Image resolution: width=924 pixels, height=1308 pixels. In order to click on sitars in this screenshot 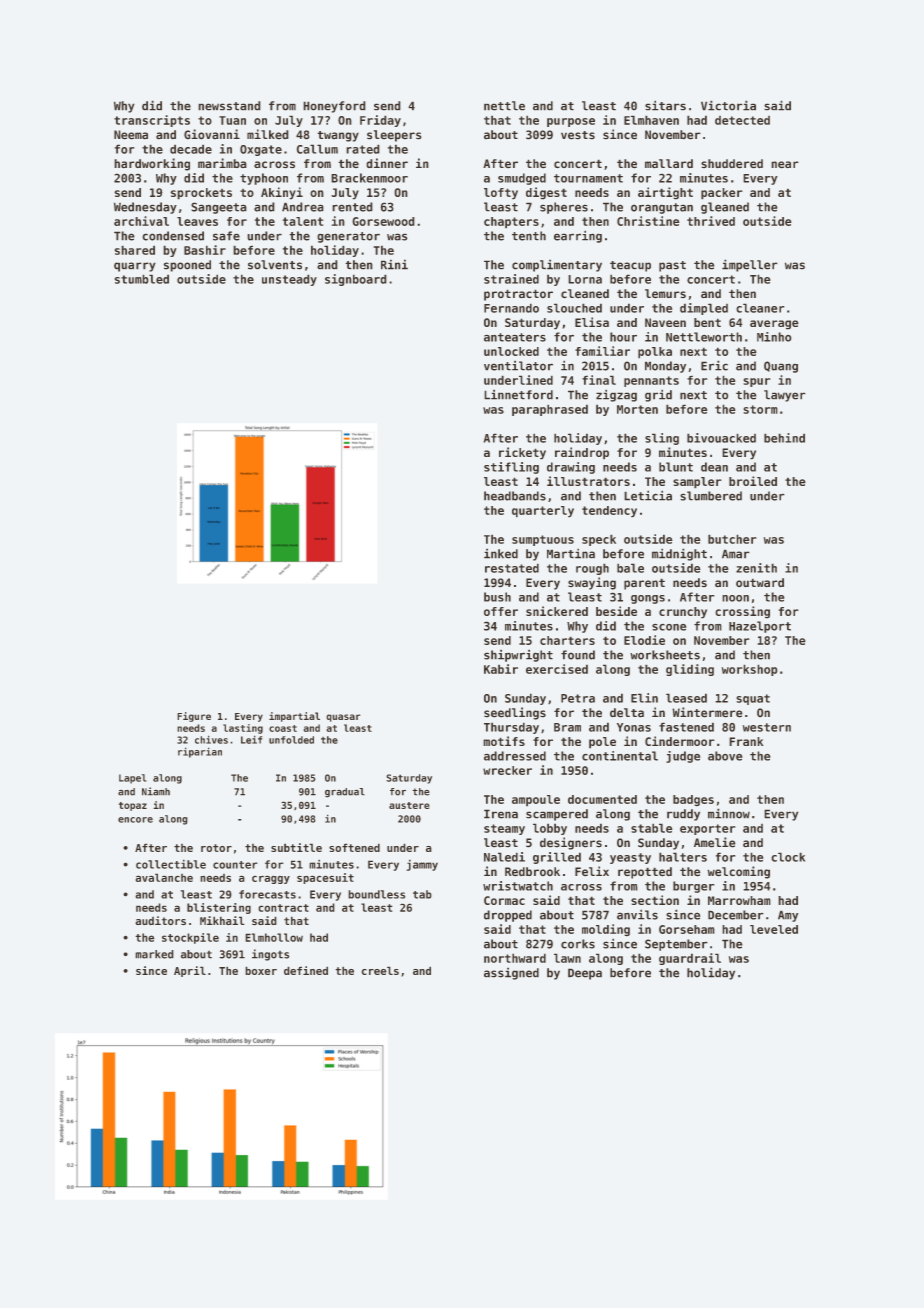, I will do `click(665, 105)`.
